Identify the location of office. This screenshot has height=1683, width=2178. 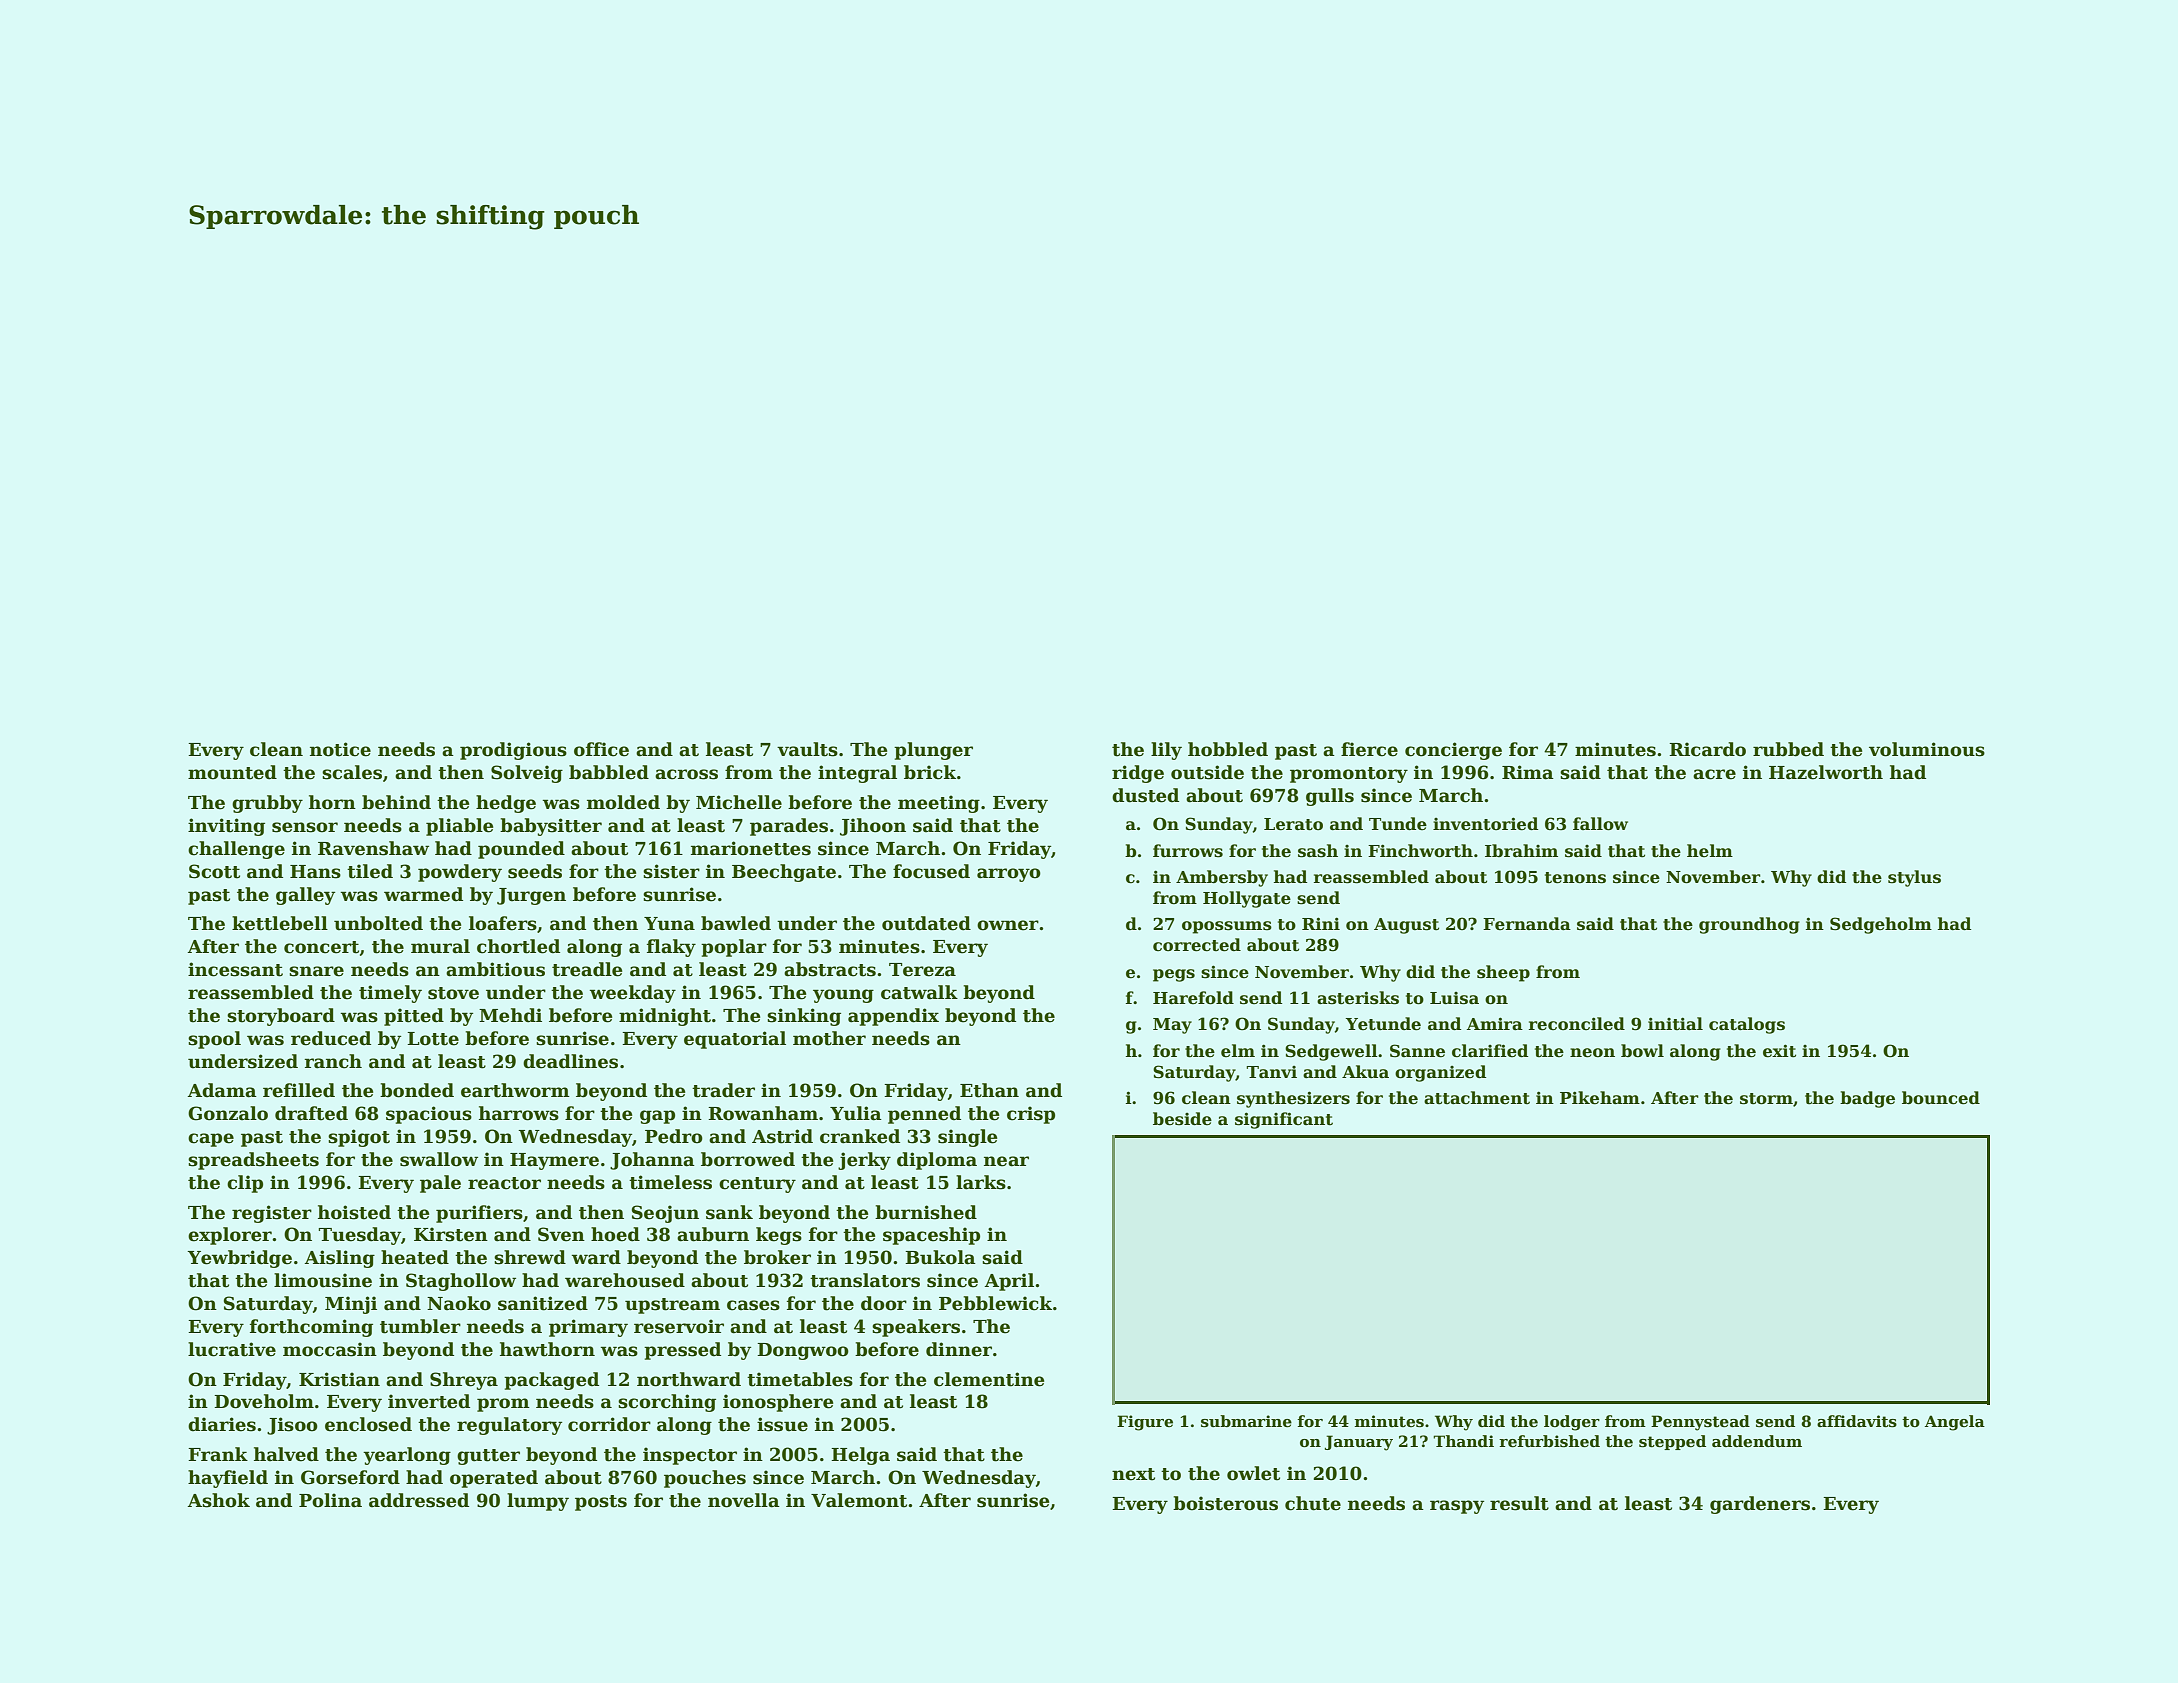
(601, 749).
